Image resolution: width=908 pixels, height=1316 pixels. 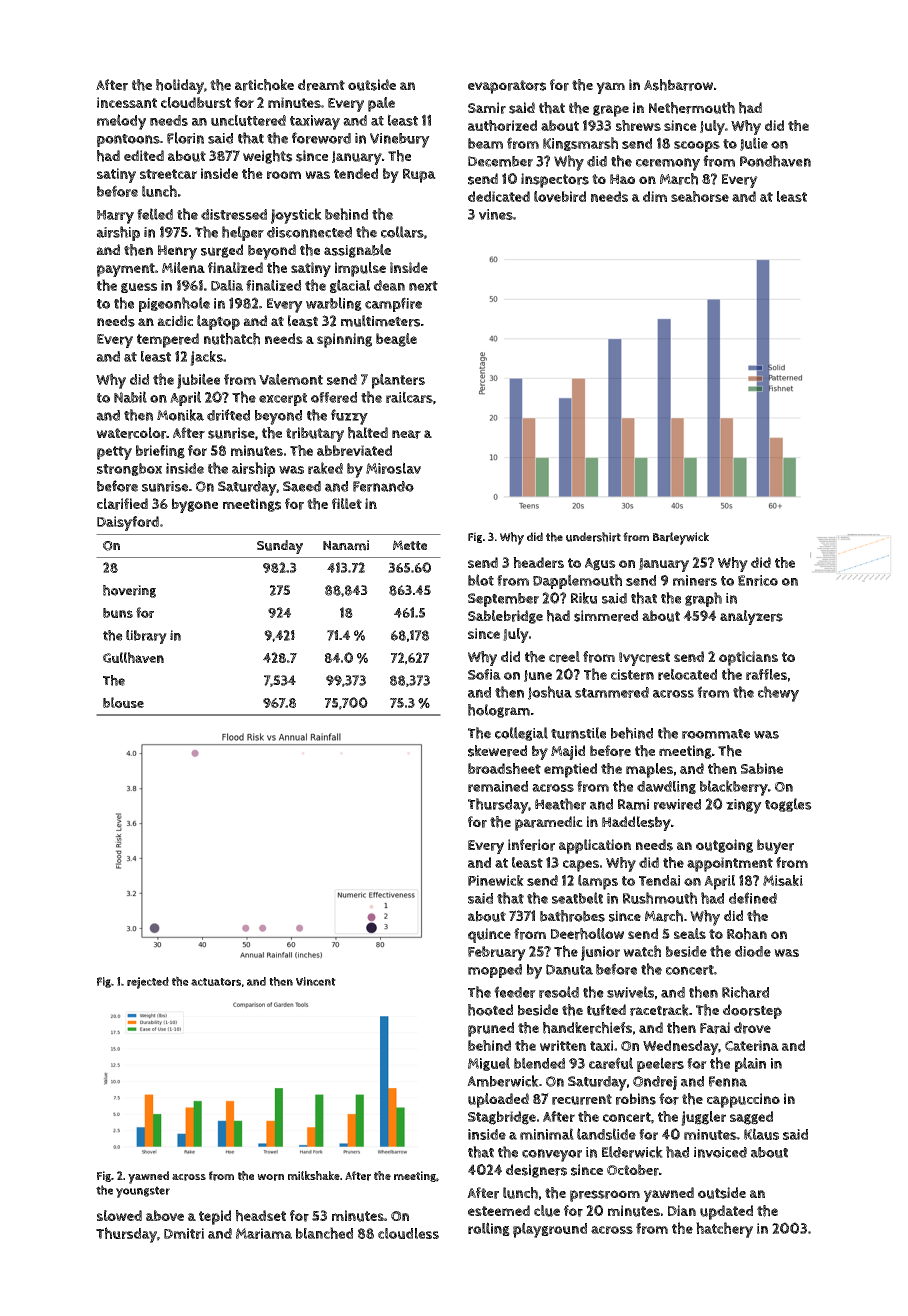 I want to click on worn, so click(x=270, y=1177).
